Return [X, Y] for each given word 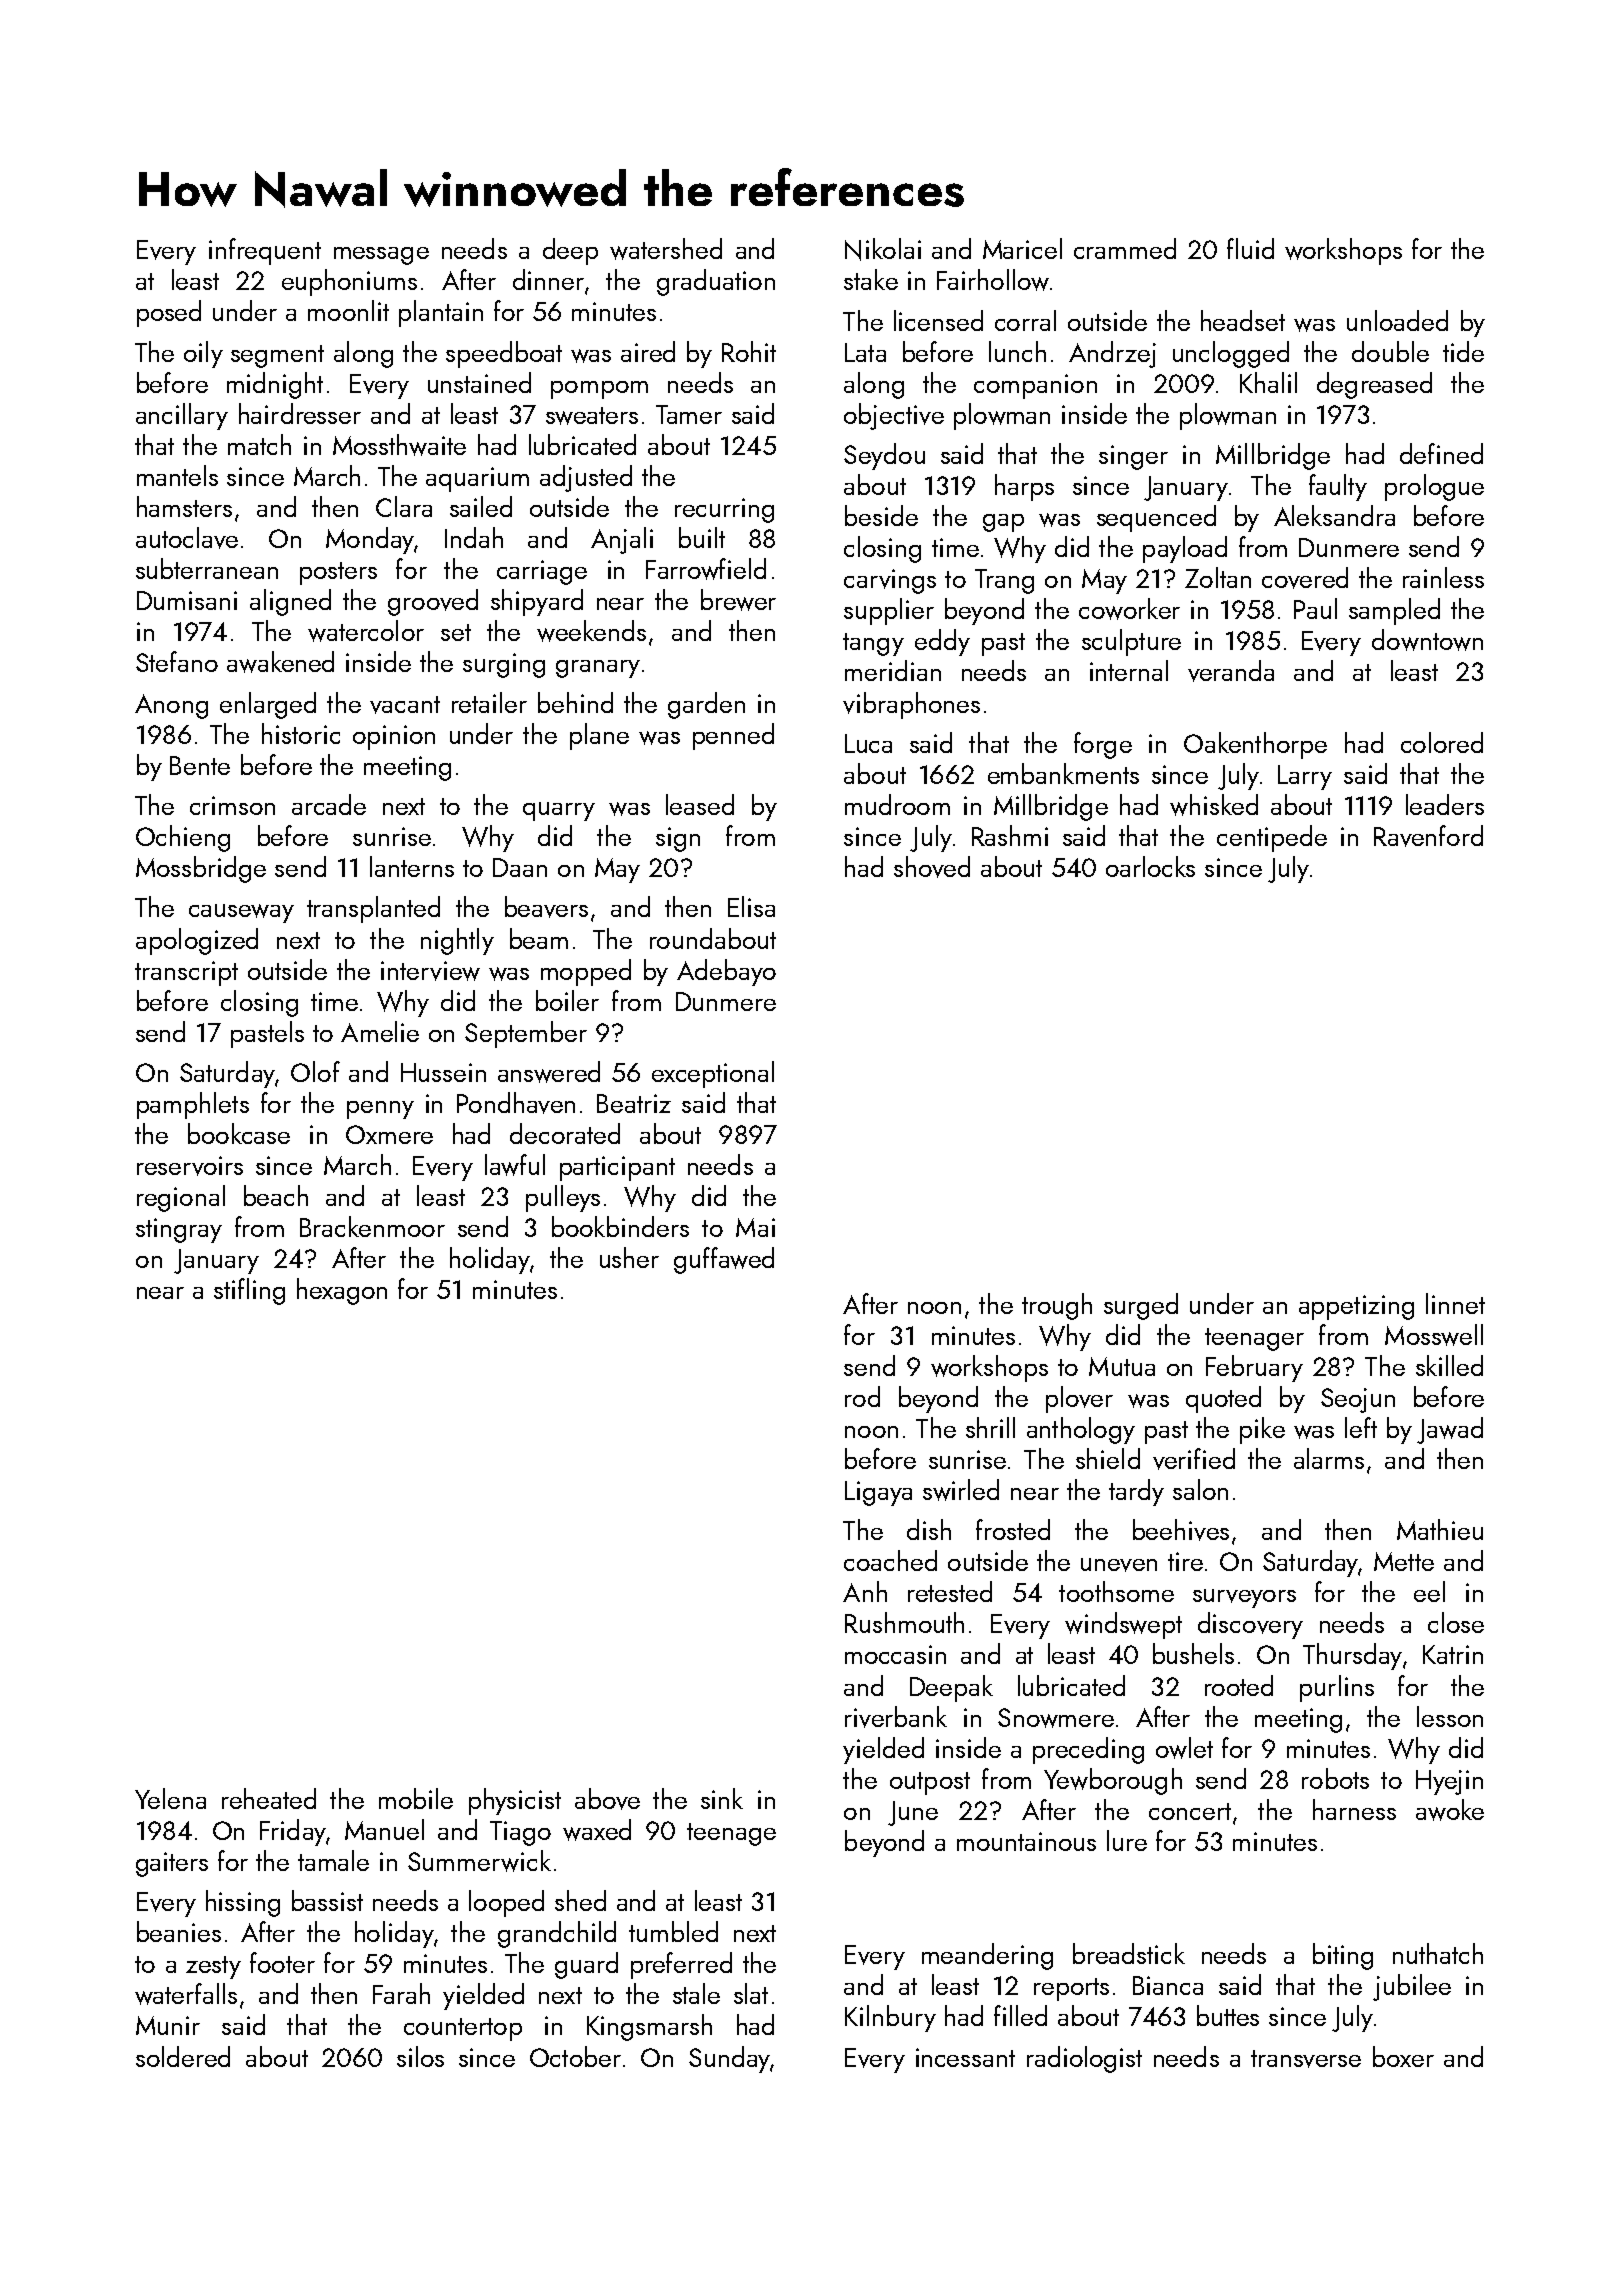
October [575, 2056]
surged [1141, 1306]
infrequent [265, 251]
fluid [1250, 248]
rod [862, 1396]
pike [1262, 1430]
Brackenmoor [372, 1226]
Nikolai [883, 249]
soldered [183, 2056]
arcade [329, 804]
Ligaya [878, 1493]
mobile [416, 1798]
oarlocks [1150, 866]
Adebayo [726, 972]
